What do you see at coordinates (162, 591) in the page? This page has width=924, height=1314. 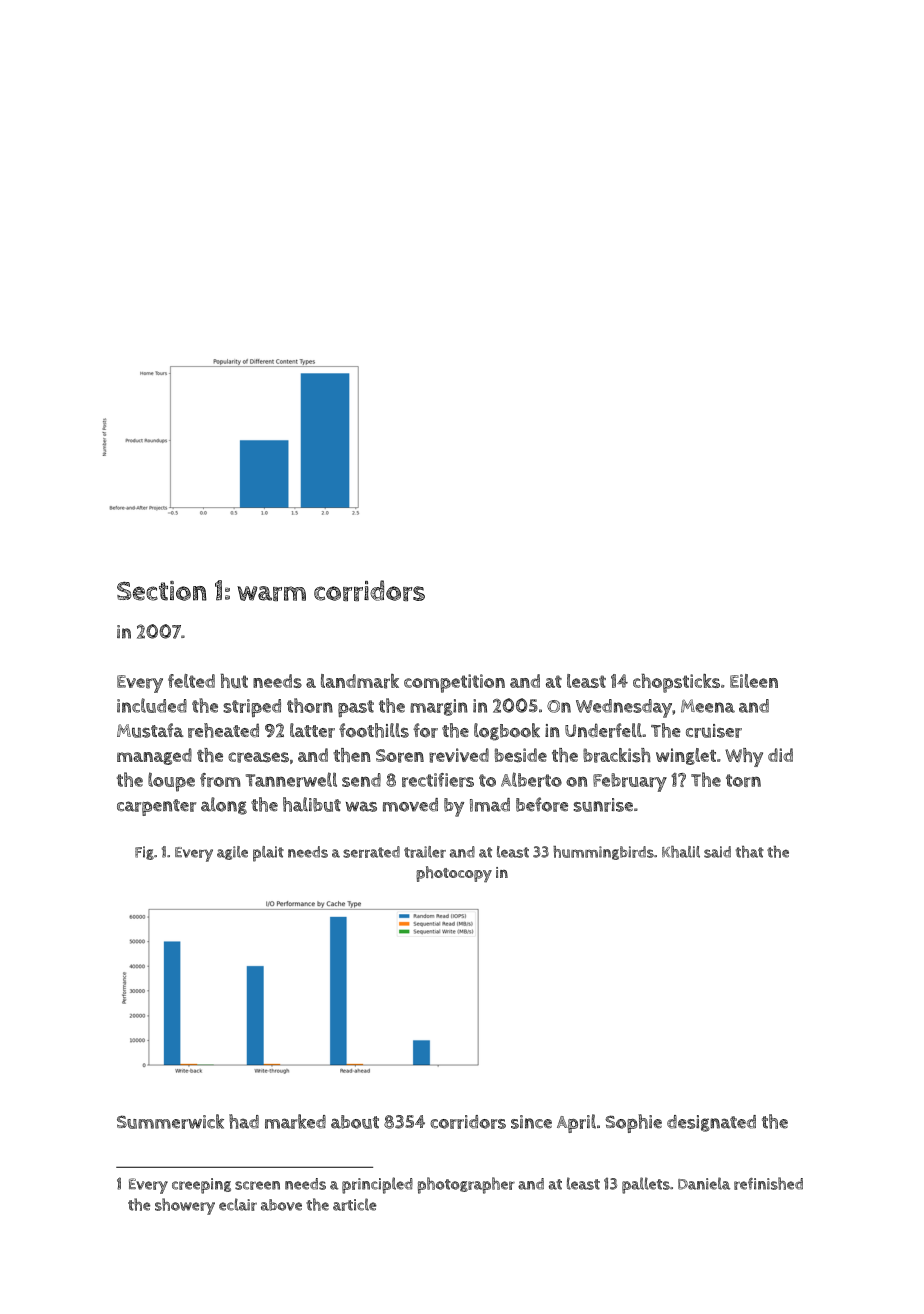 I see `Section` at bounding box center [162, 591].
